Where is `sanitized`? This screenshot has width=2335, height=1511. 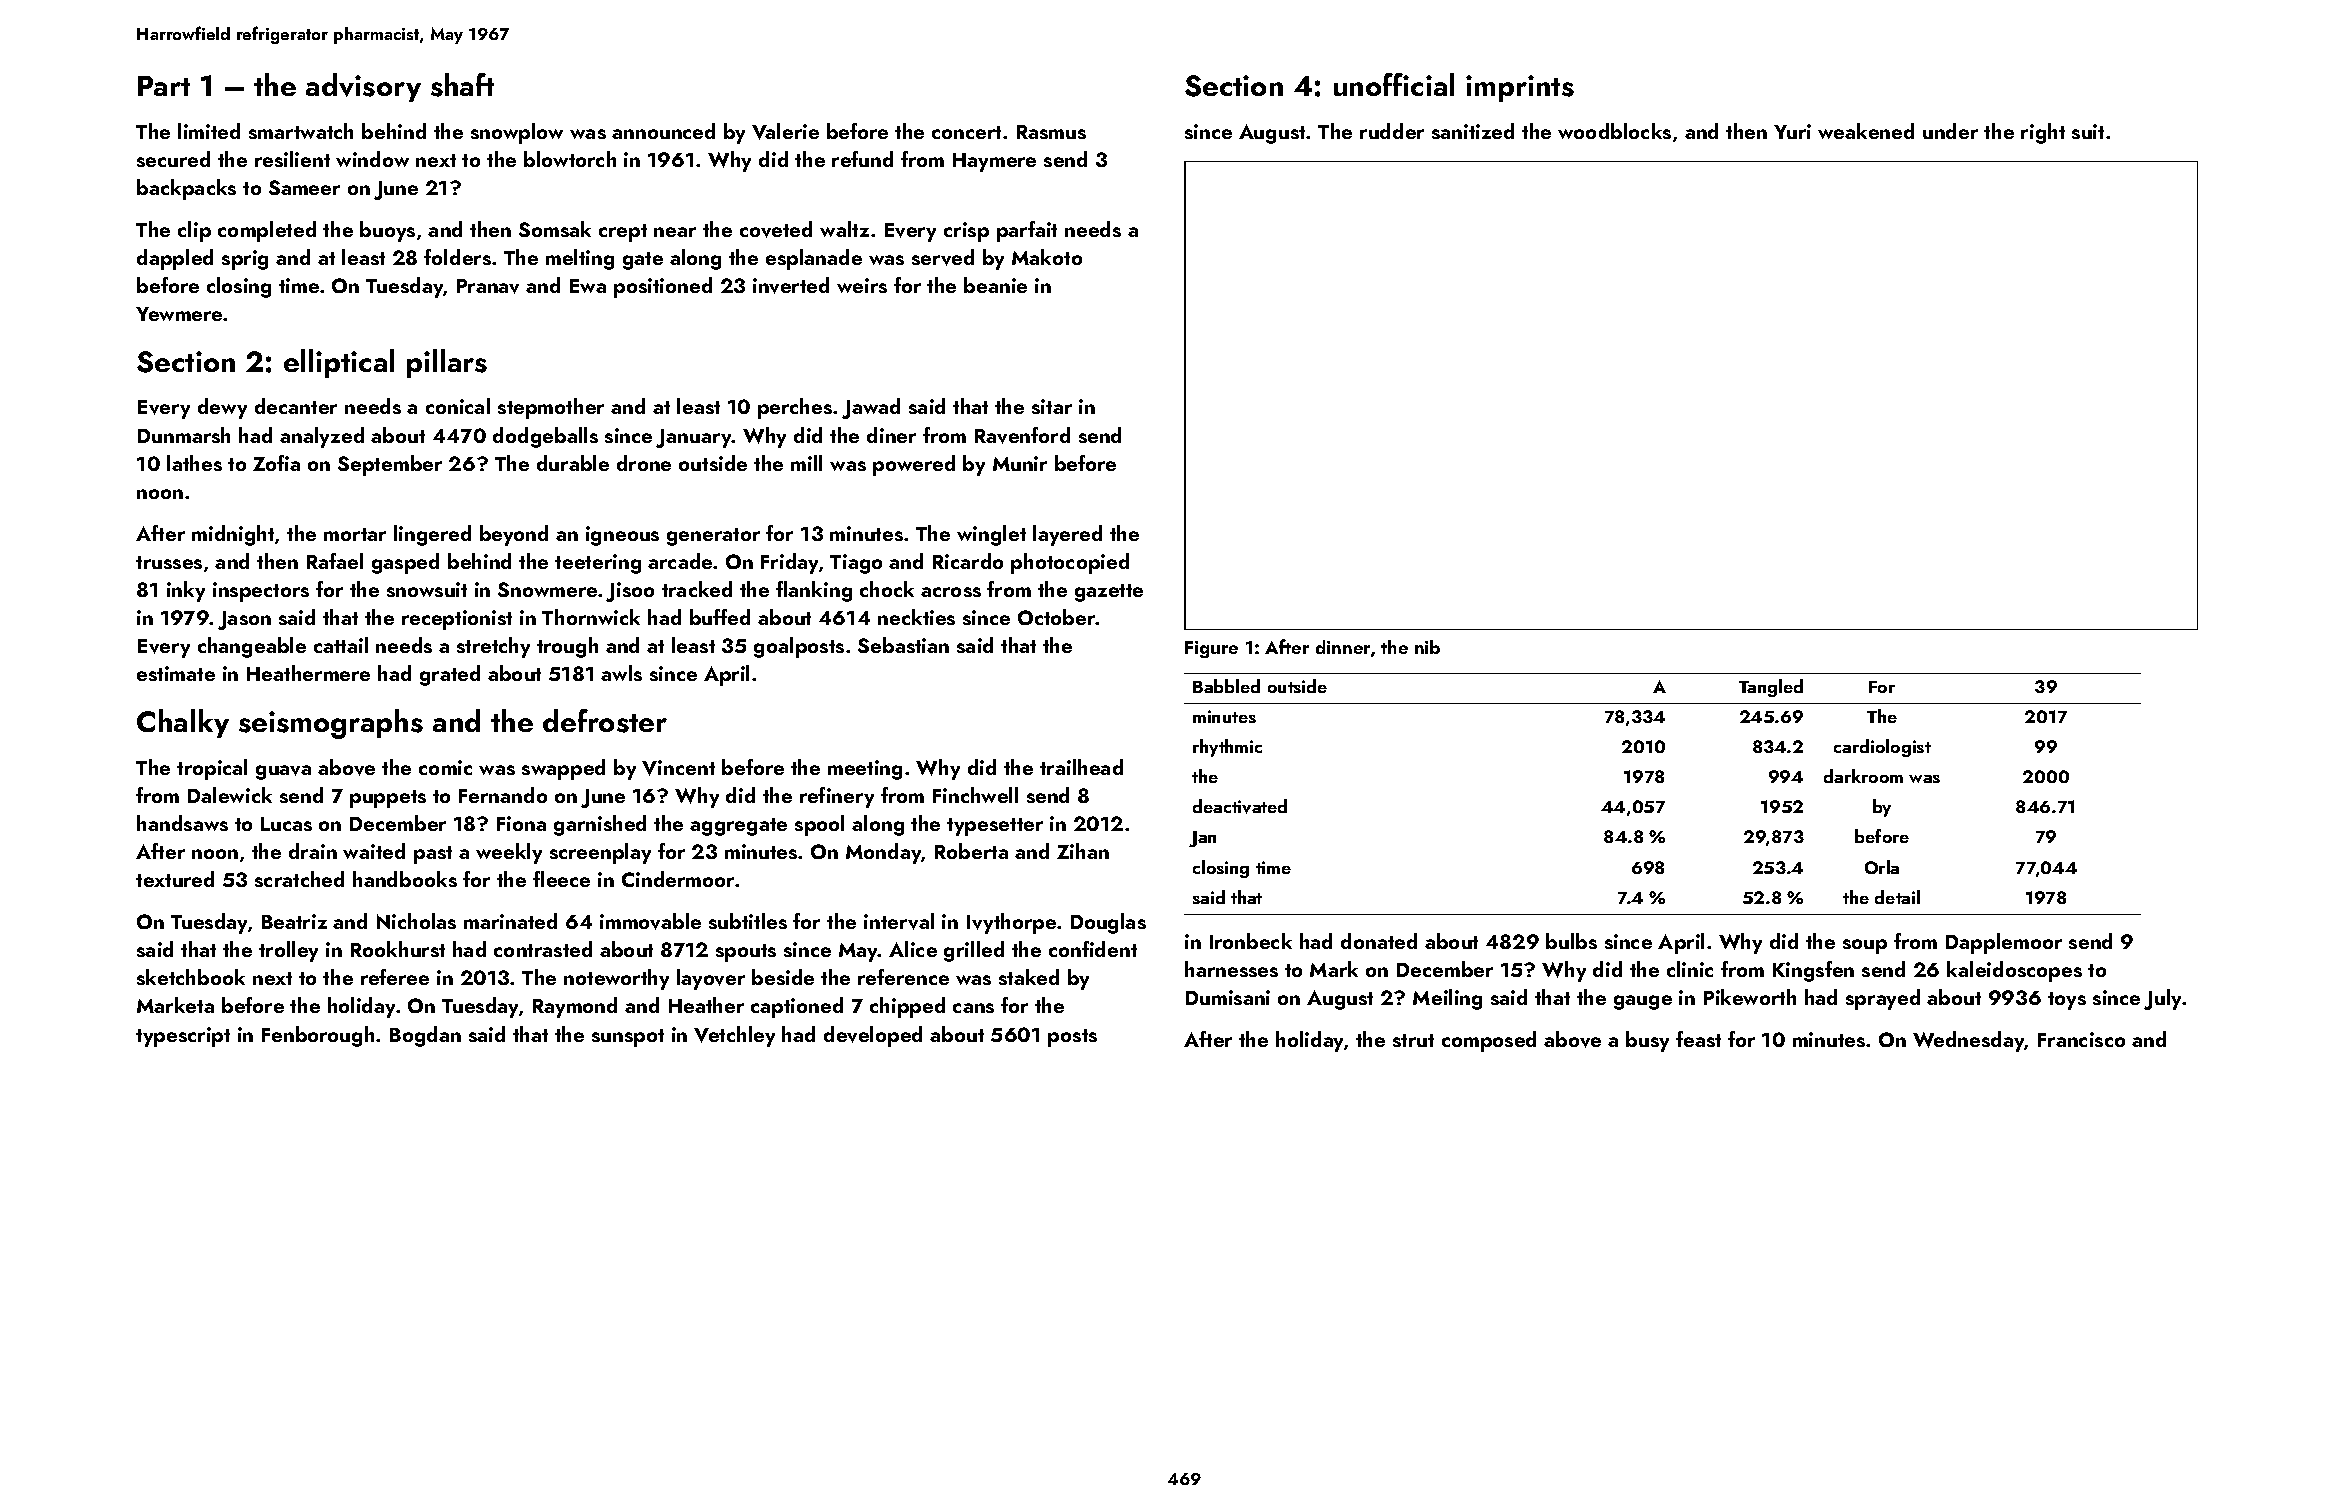 sanitized is located at coordinates (1473, 131).
